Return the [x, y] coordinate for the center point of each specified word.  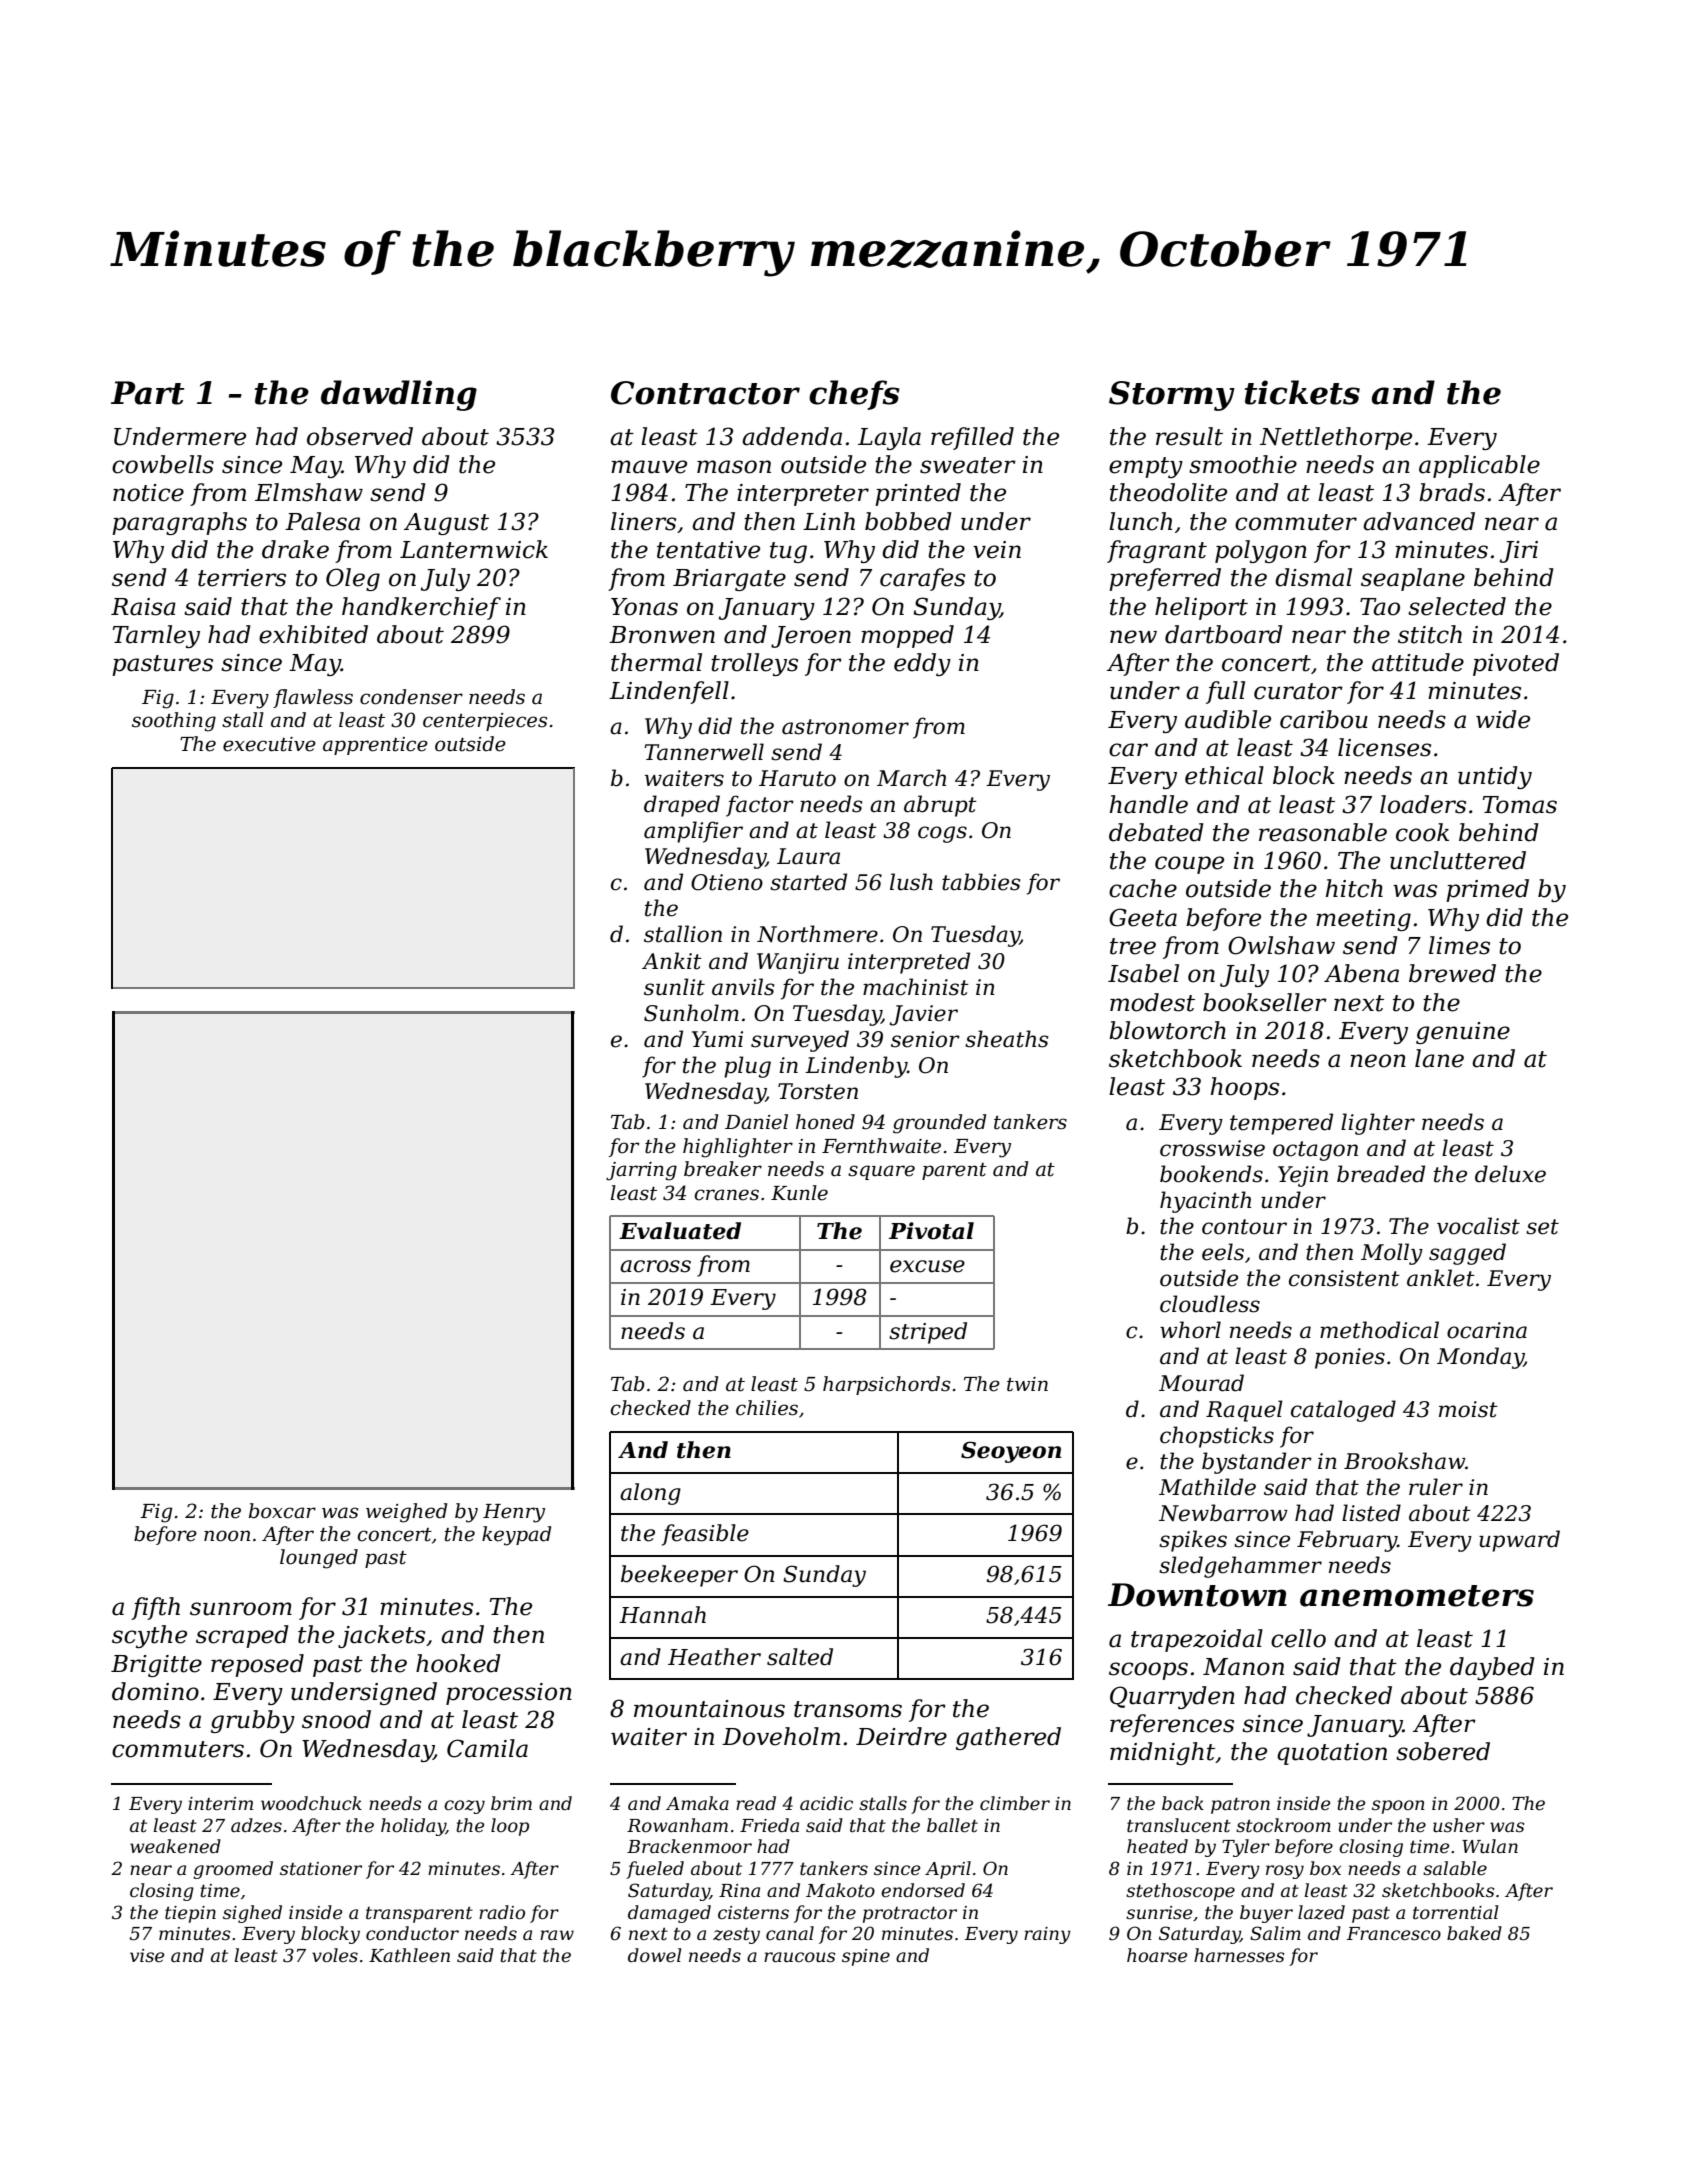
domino [155, 1691]
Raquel [1244, 1411]
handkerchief [421, 608]
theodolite [1168, 492]
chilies [767, 1408]
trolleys [754, 664]
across [655, 1266]
